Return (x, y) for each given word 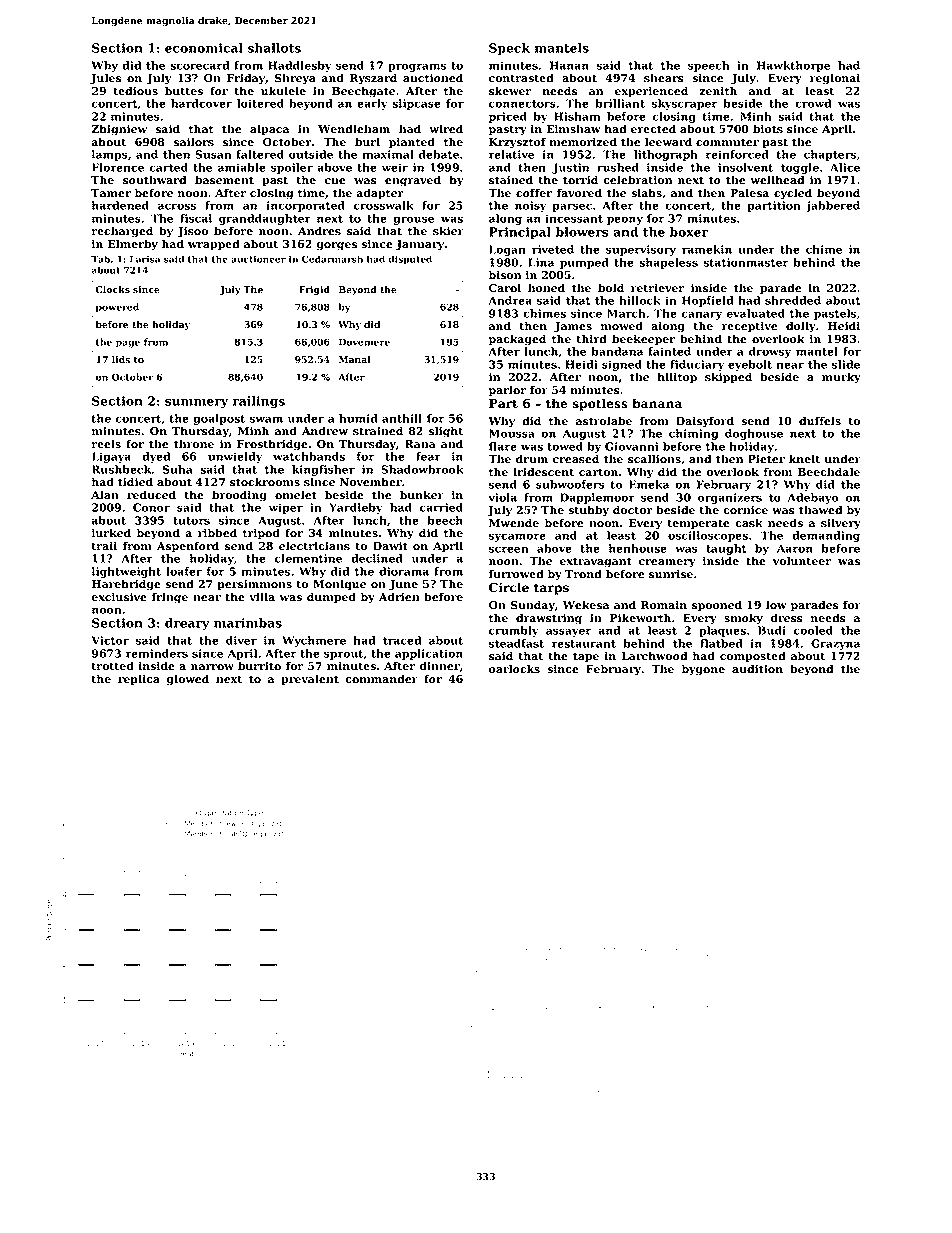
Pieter (766, 459)
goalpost (219, 419)
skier (448, 231)
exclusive (119, 597)
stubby (588, 511)
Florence (118, 167)
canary (701, 315)
